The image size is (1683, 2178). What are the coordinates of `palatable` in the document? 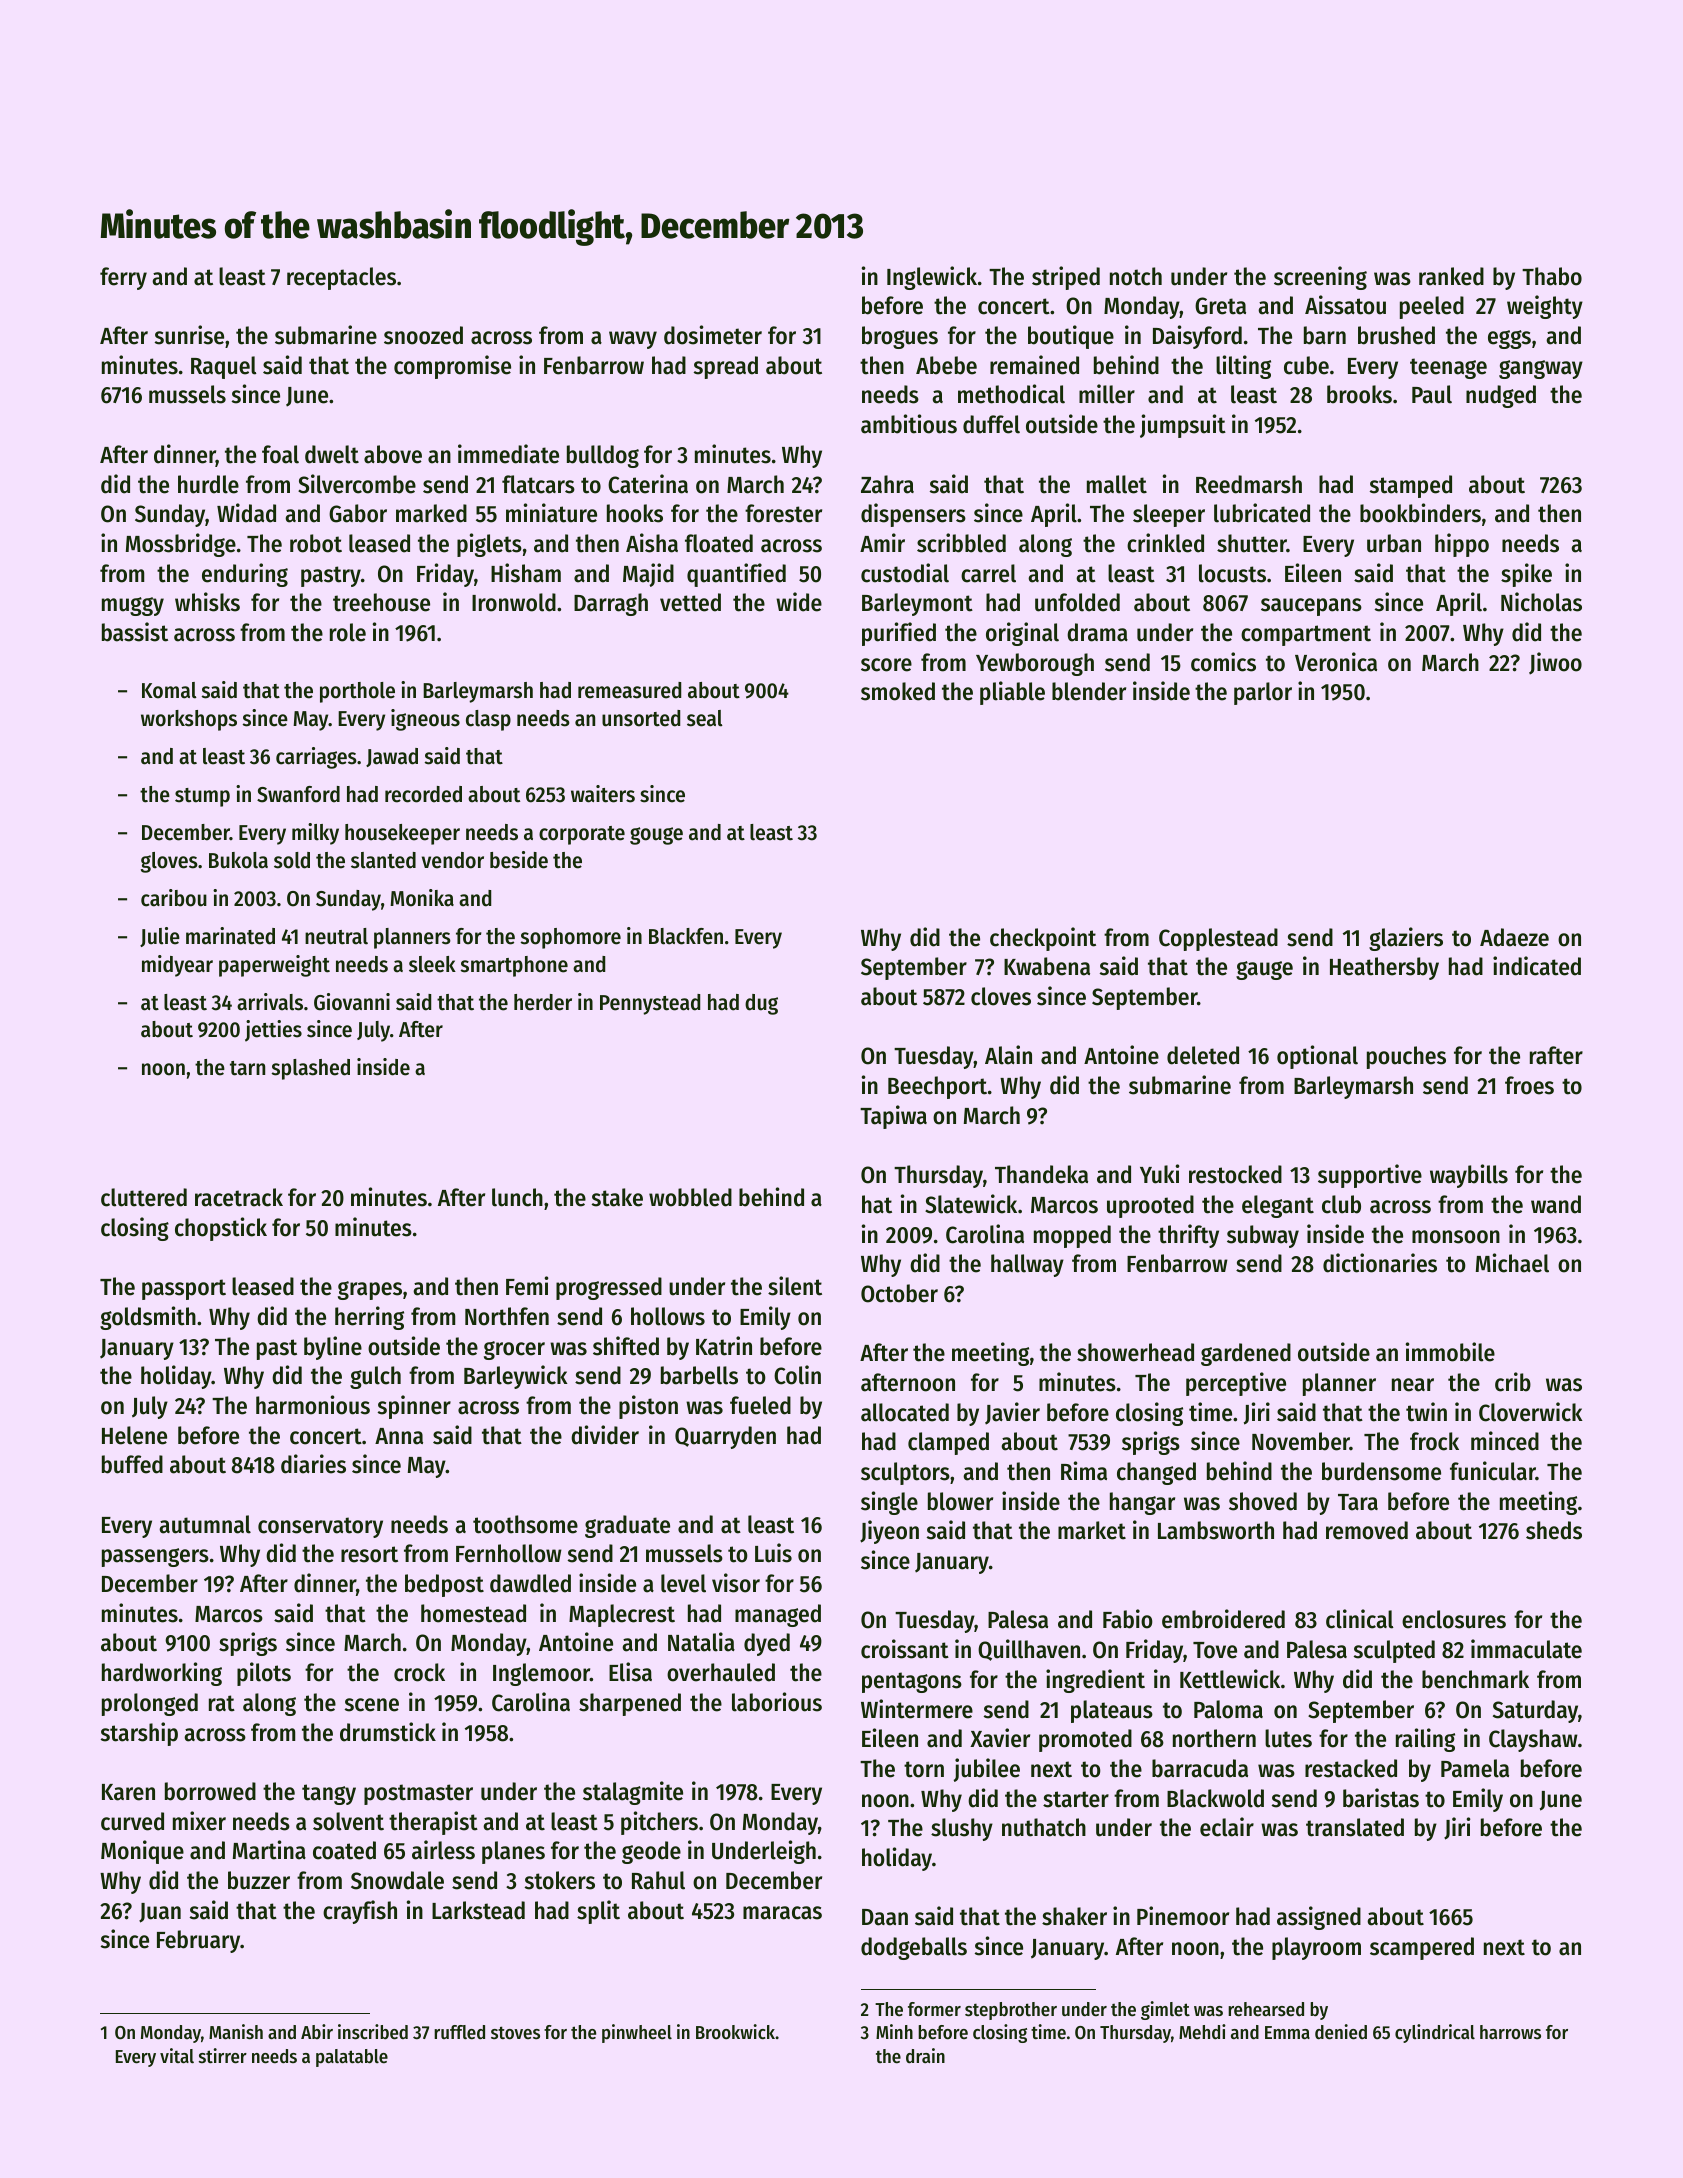 It's located at (352, 2058).
